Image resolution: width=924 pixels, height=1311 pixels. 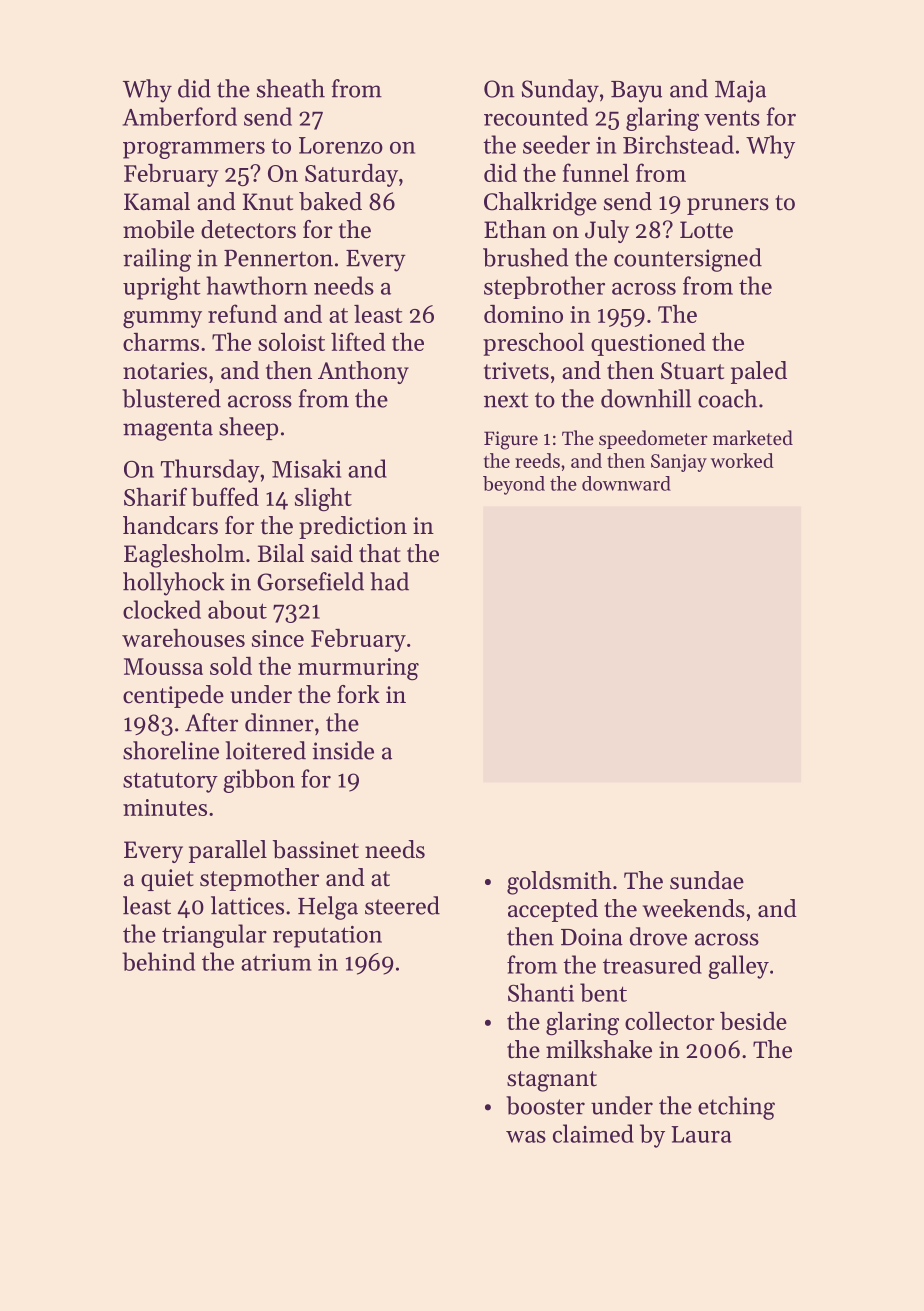 What do you see at coordinates (242, 313) in the document?
I see `refund` at bounding box center [242, 313].
